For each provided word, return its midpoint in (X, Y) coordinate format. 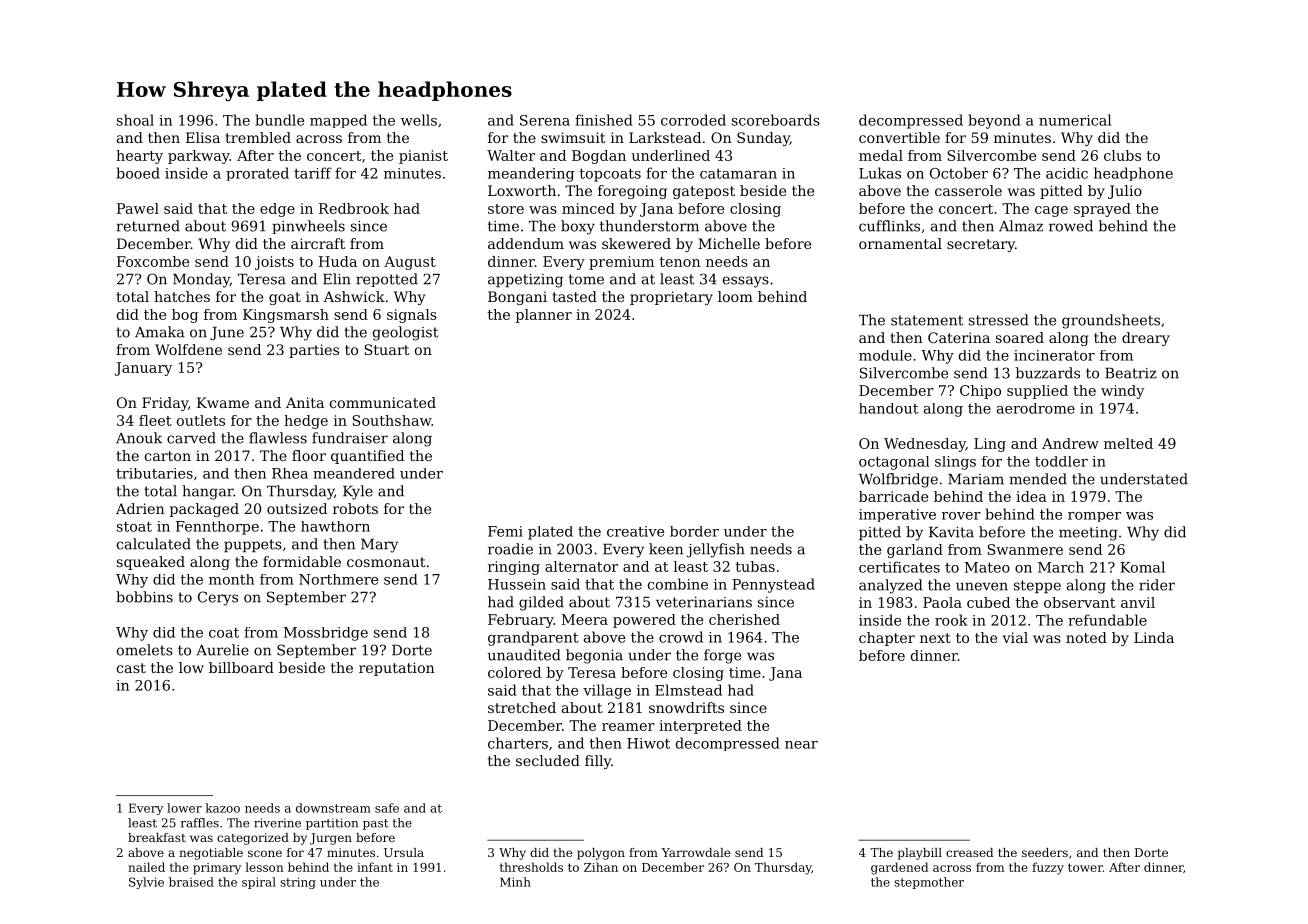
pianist (423, 157)
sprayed (1102, 210)
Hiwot (648, 743)
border (694, 531)
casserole (968, 190)
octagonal (894, 463)
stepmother (929, 883)
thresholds (531, 867)
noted (1086, 637)
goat (285, 298)
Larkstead (665, 137)
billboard (241, 667)
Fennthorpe (217, 528)
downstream (333, 808)
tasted (574, 296)
